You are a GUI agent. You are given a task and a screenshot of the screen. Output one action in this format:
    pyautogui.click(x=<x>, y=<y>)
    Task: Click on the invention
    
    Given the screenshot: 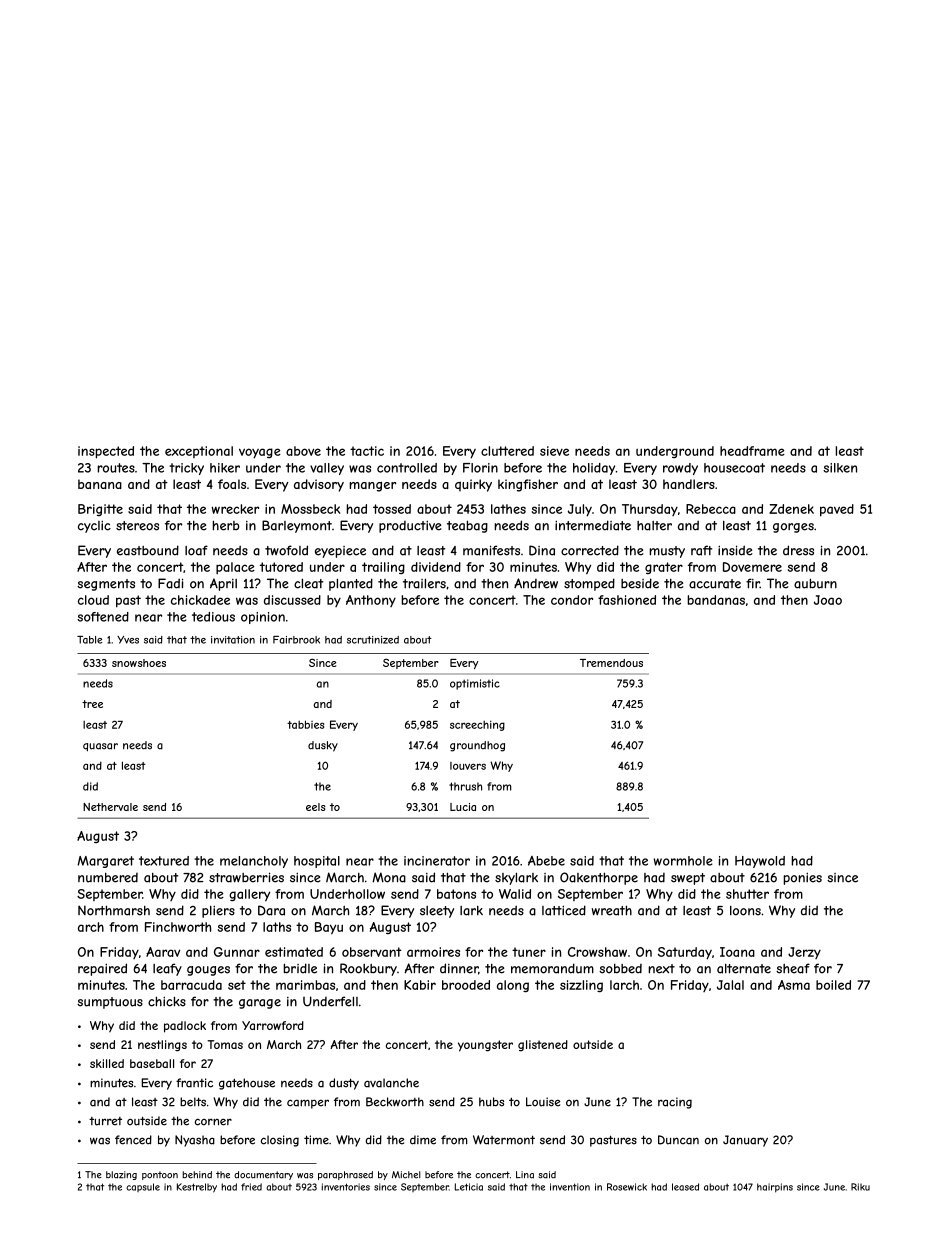 What is the action you would take?
    pyautogui.click(x=570, y=1187)
